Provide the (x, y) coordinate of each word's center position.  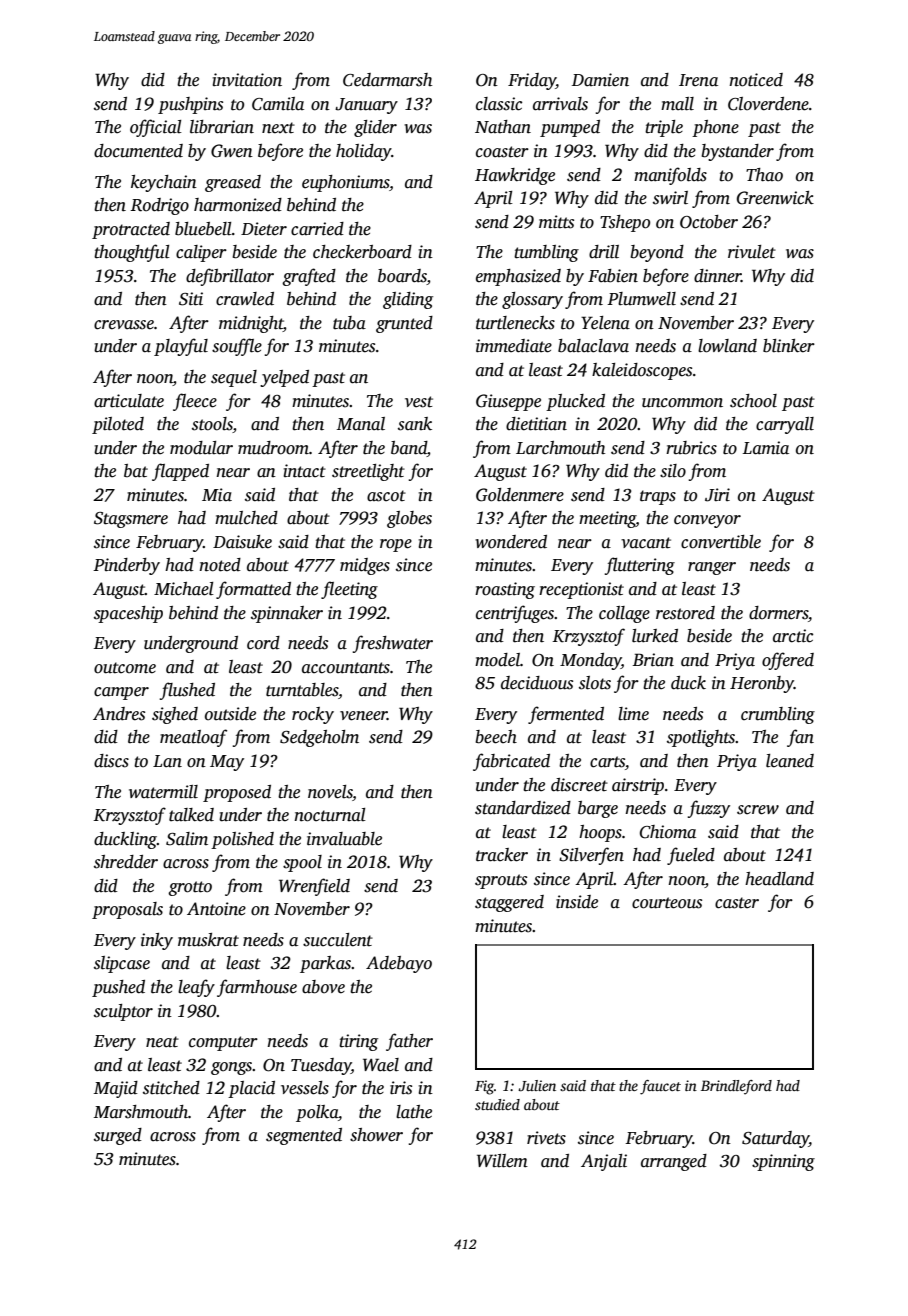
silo (673, 471)
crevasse (124, 325)
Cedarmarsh (387, 80)
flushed (187, 691)
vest (419, 402)
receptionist (581, 590)
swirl (670, 198)
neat (162, 1042)
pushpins (190, 105)
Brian (653, 660)
